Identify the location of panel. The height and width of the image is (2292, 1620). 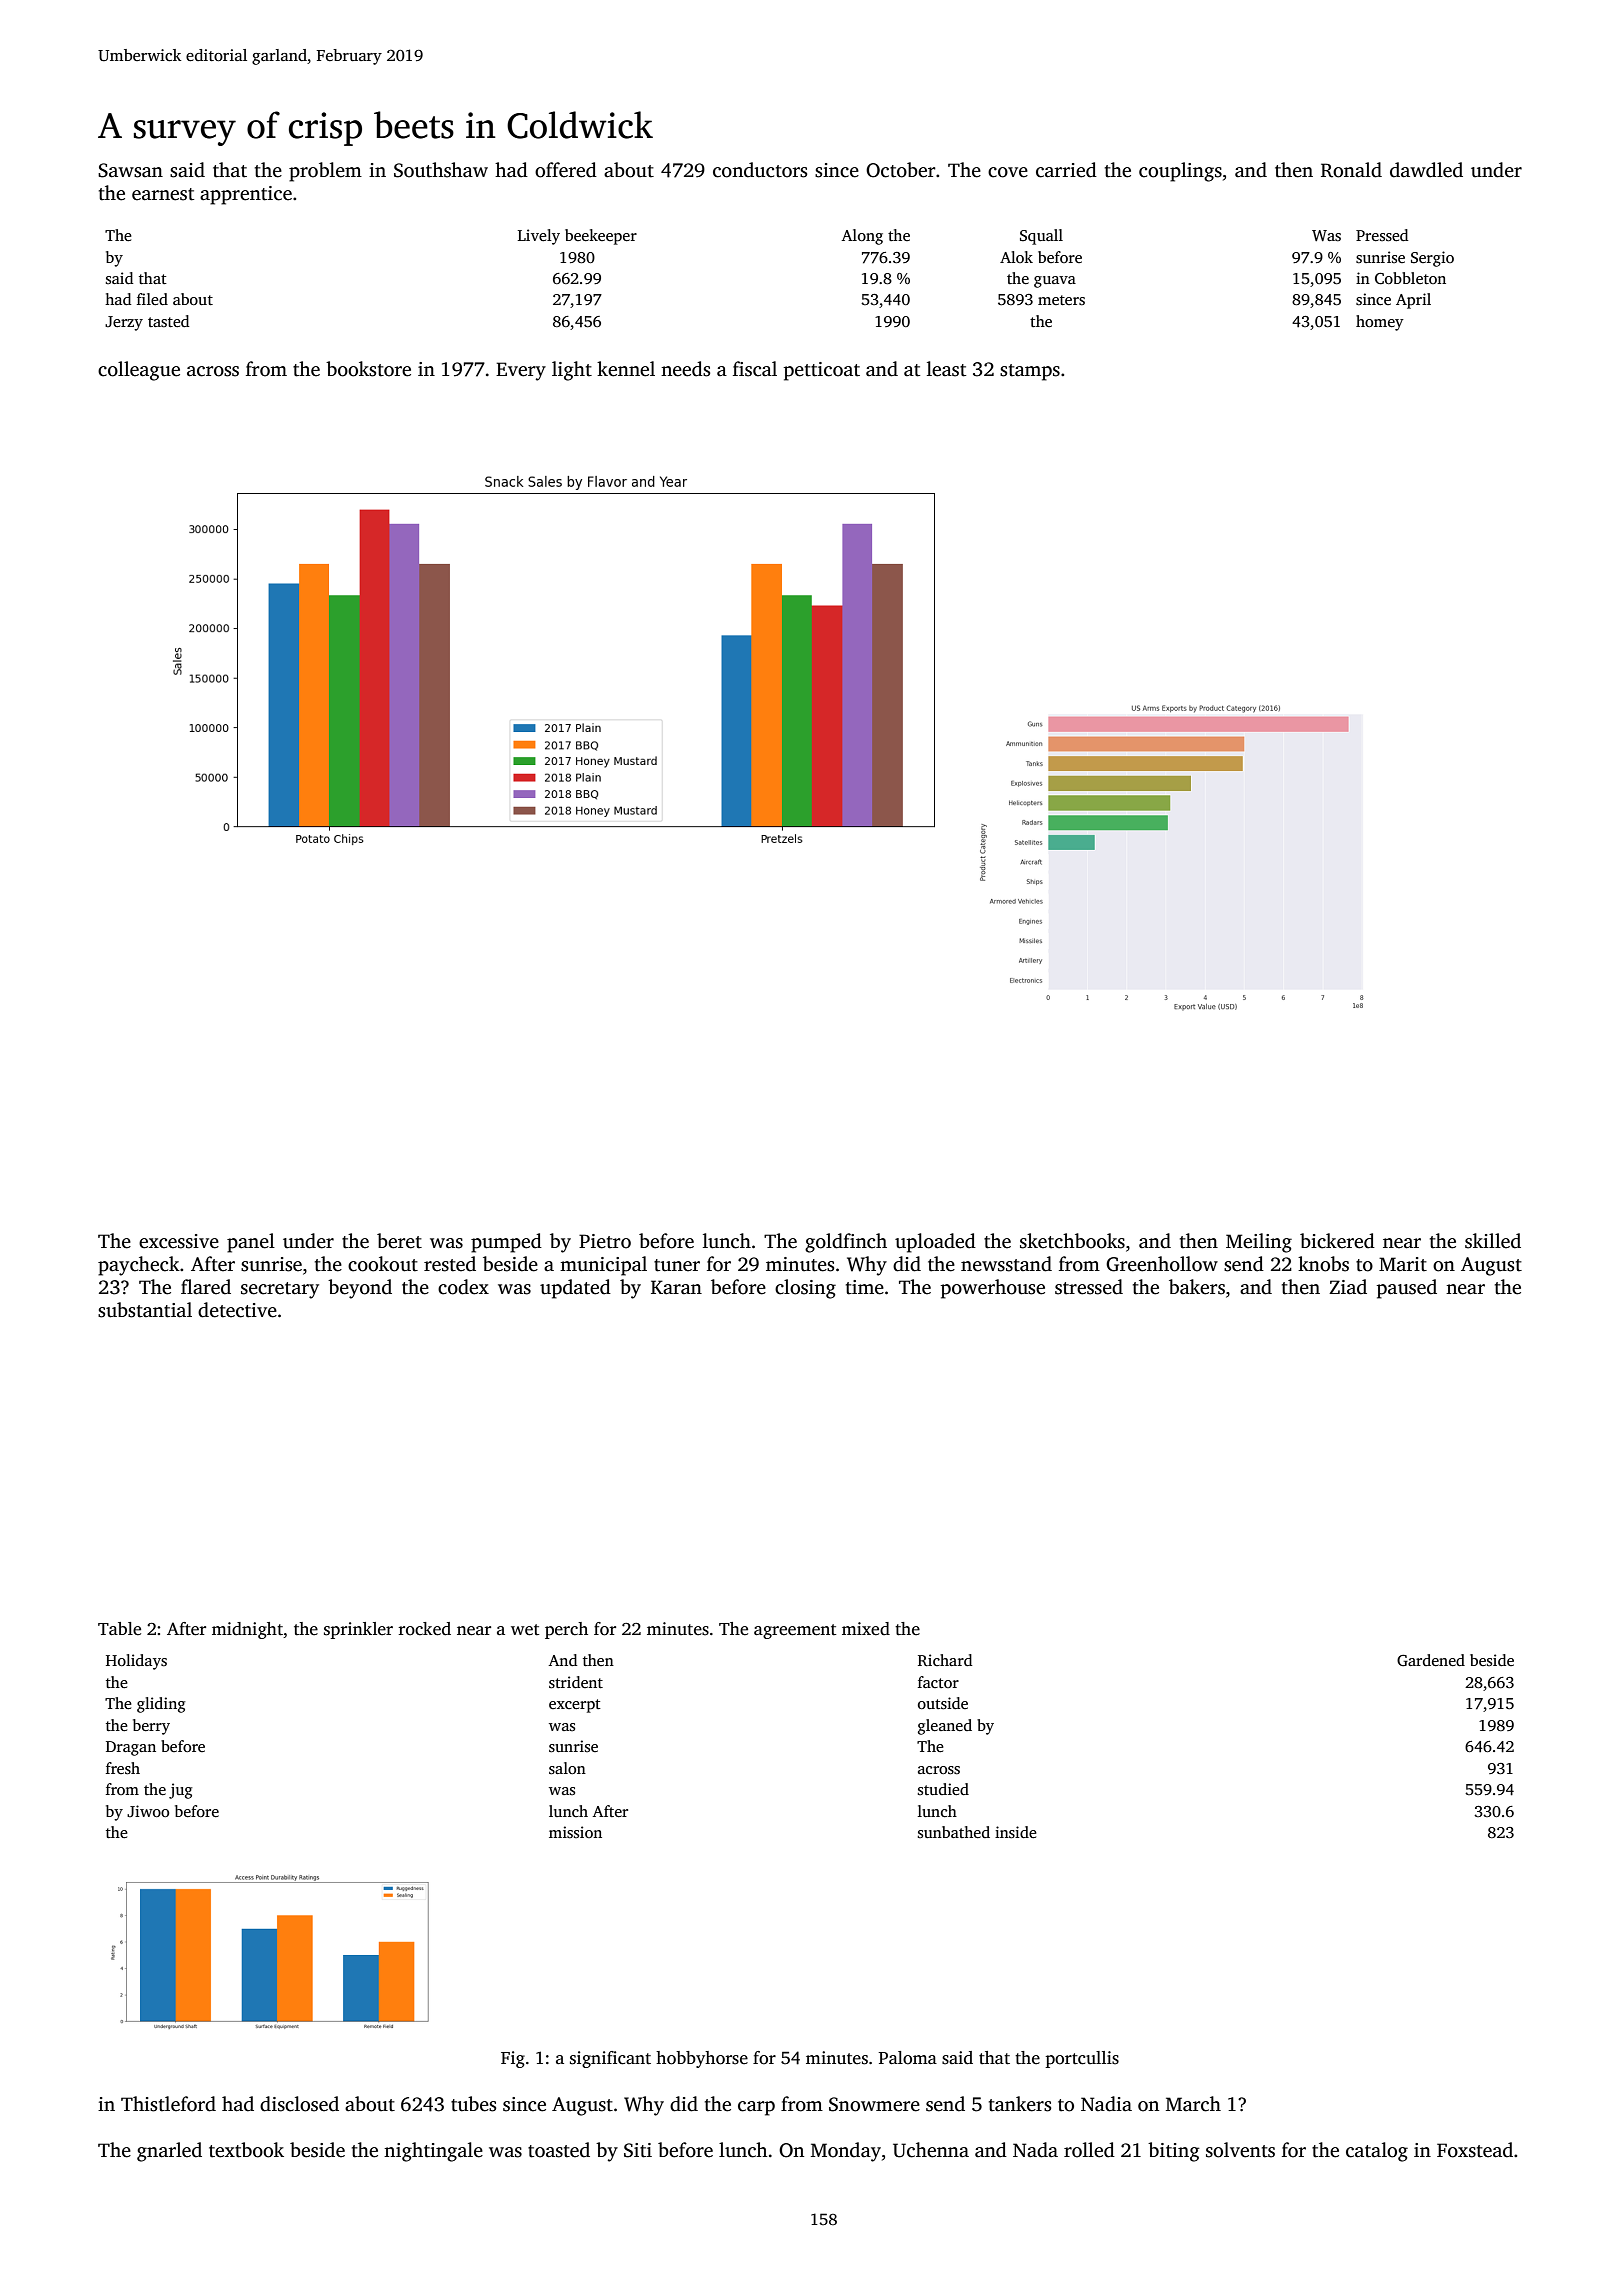
(251, 1243).
